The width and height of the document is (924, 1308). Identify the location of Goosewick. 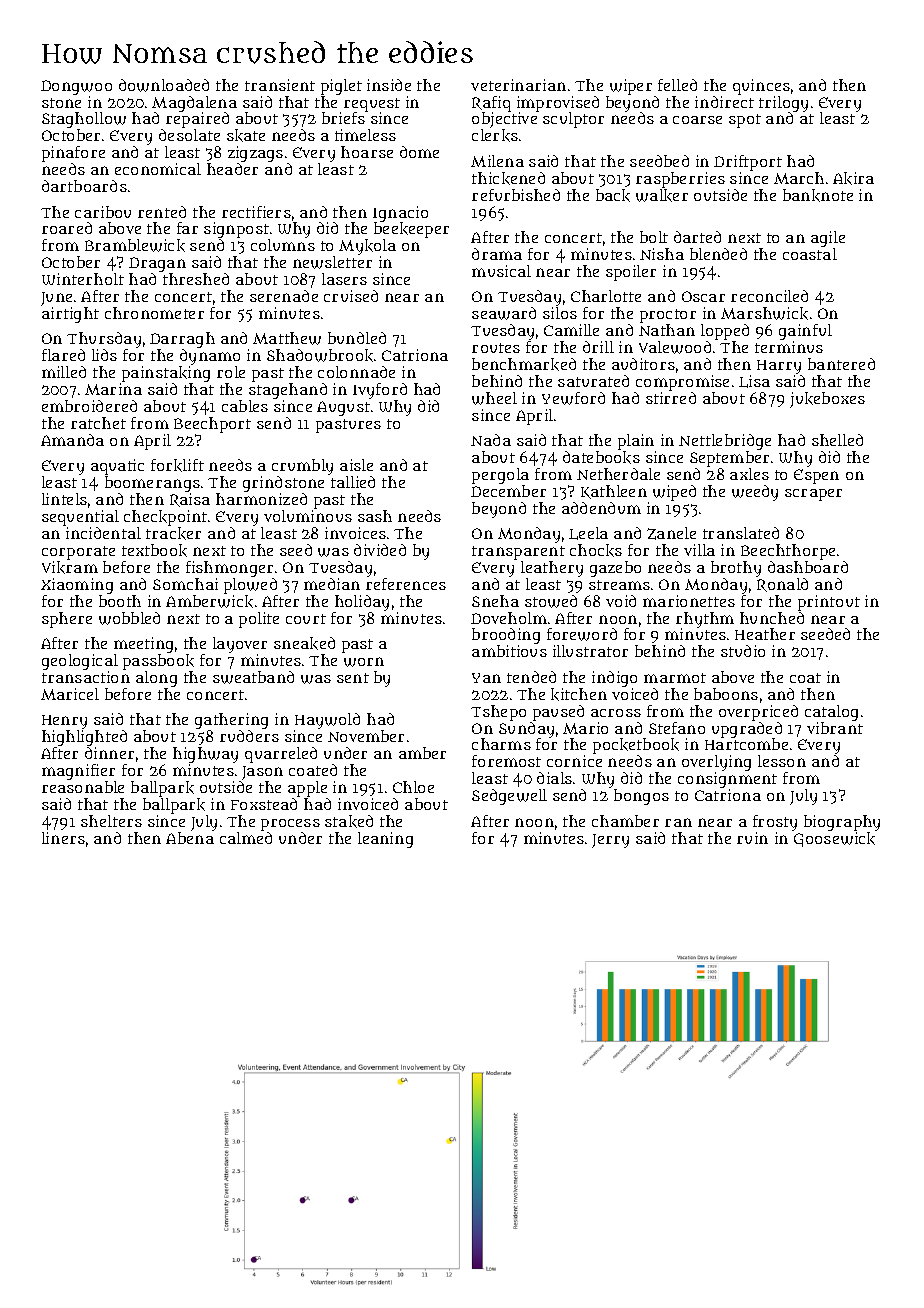
(834, 839).
